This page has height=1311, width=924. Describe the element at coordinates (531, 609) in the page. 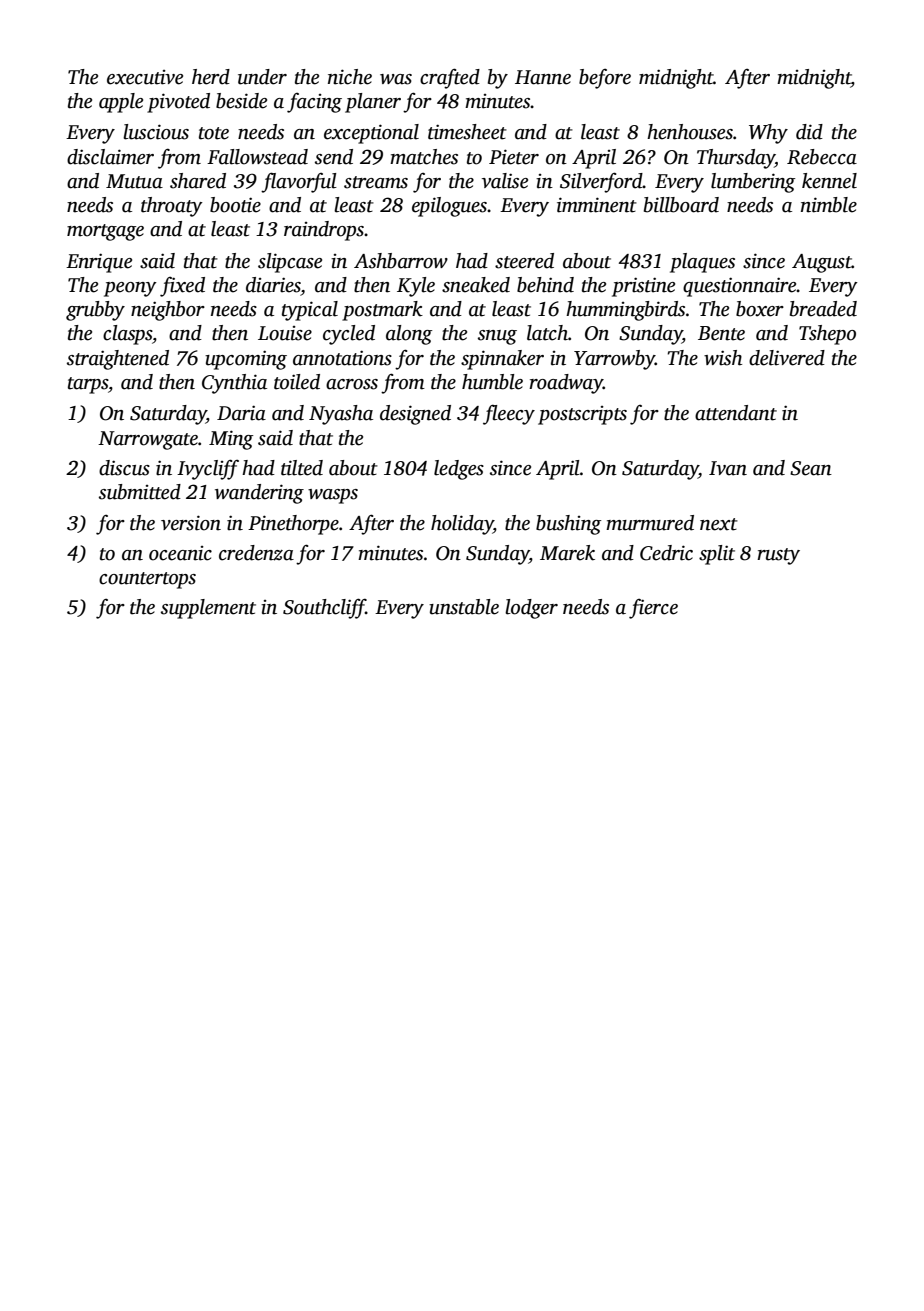

I see `lodger` at that location.
